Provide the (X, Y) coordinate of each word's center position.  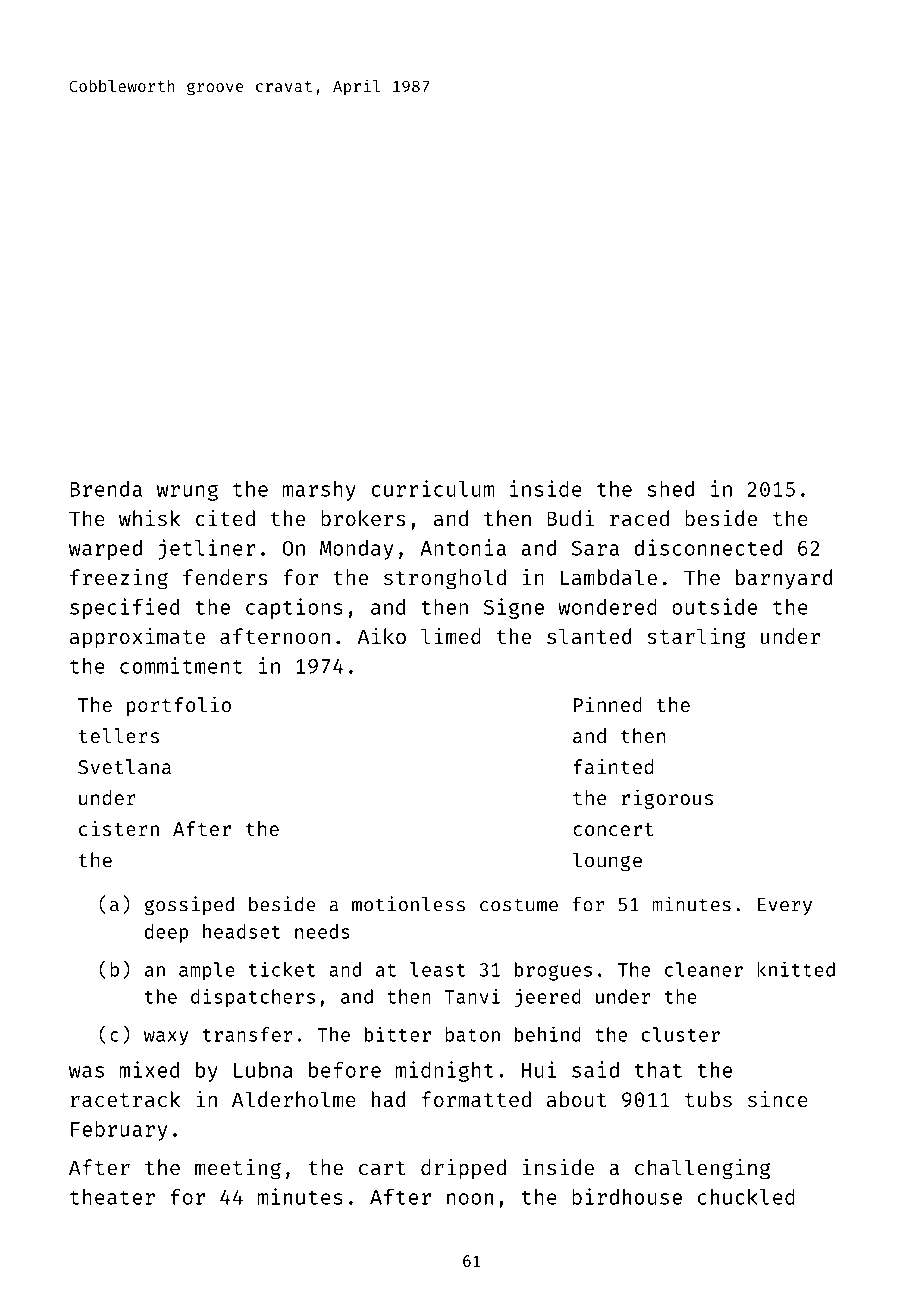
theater (112, 1197)
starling (696, 638)
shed (671, 489)
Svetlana (124, 766)
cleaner (704, 969)
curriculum (432, 488)
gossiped (189, 906)
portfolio (179, 706)
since (778, 1099)
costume (519, 905)
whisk (149, 518)
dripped (463, 1169)
